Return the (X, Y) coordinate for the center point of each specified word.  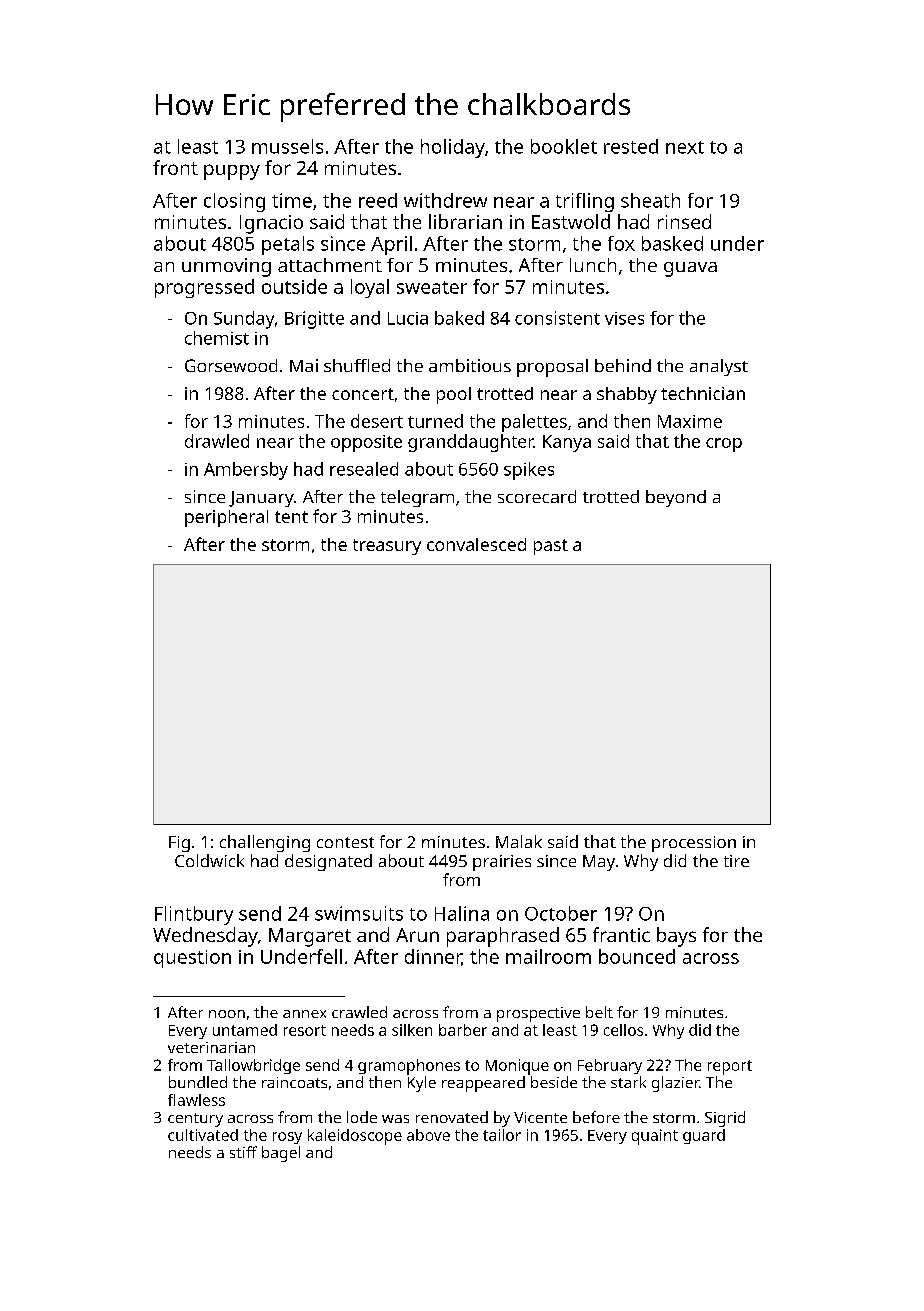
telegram (417, 498)
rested (631, 146)
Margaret (310, 937)
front (175, 167)
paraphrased (503, 937)
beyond (676, 498)
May (599, 863)
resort (305, 1030)
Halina (462, 913)
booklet (564, 146)
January (261, 499)
